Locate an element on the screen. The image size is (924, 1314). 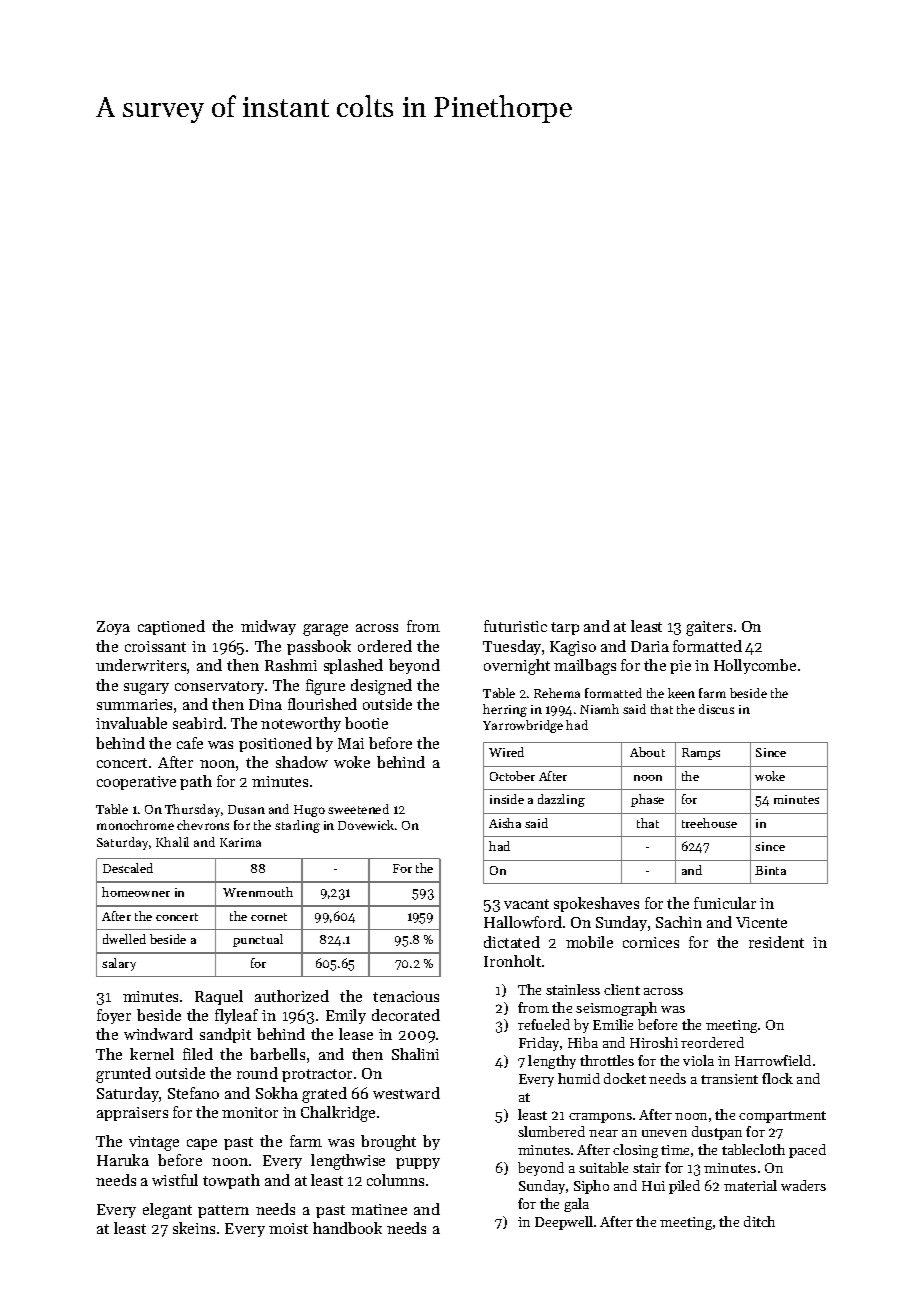
cooperative is located at coordinates (136, 783).
